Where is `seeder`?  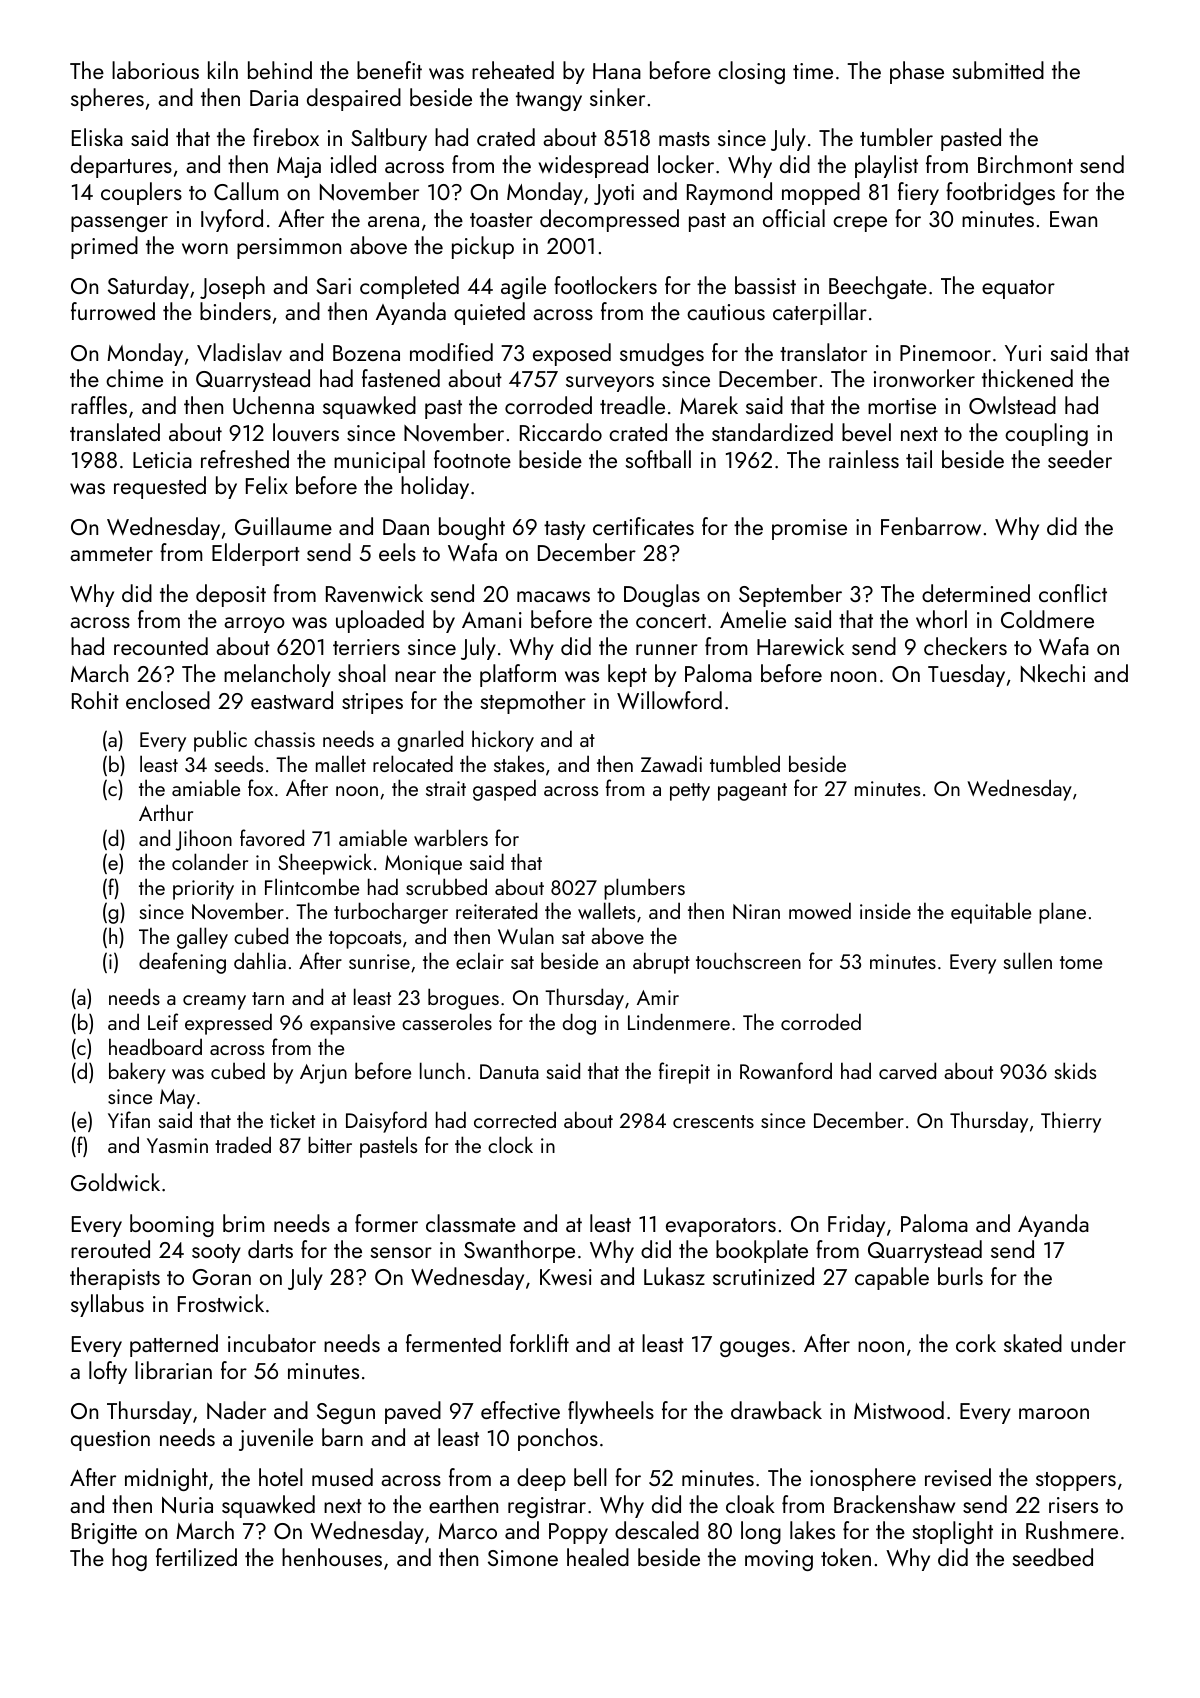
seeder is located at coordinates (1080, 459).
